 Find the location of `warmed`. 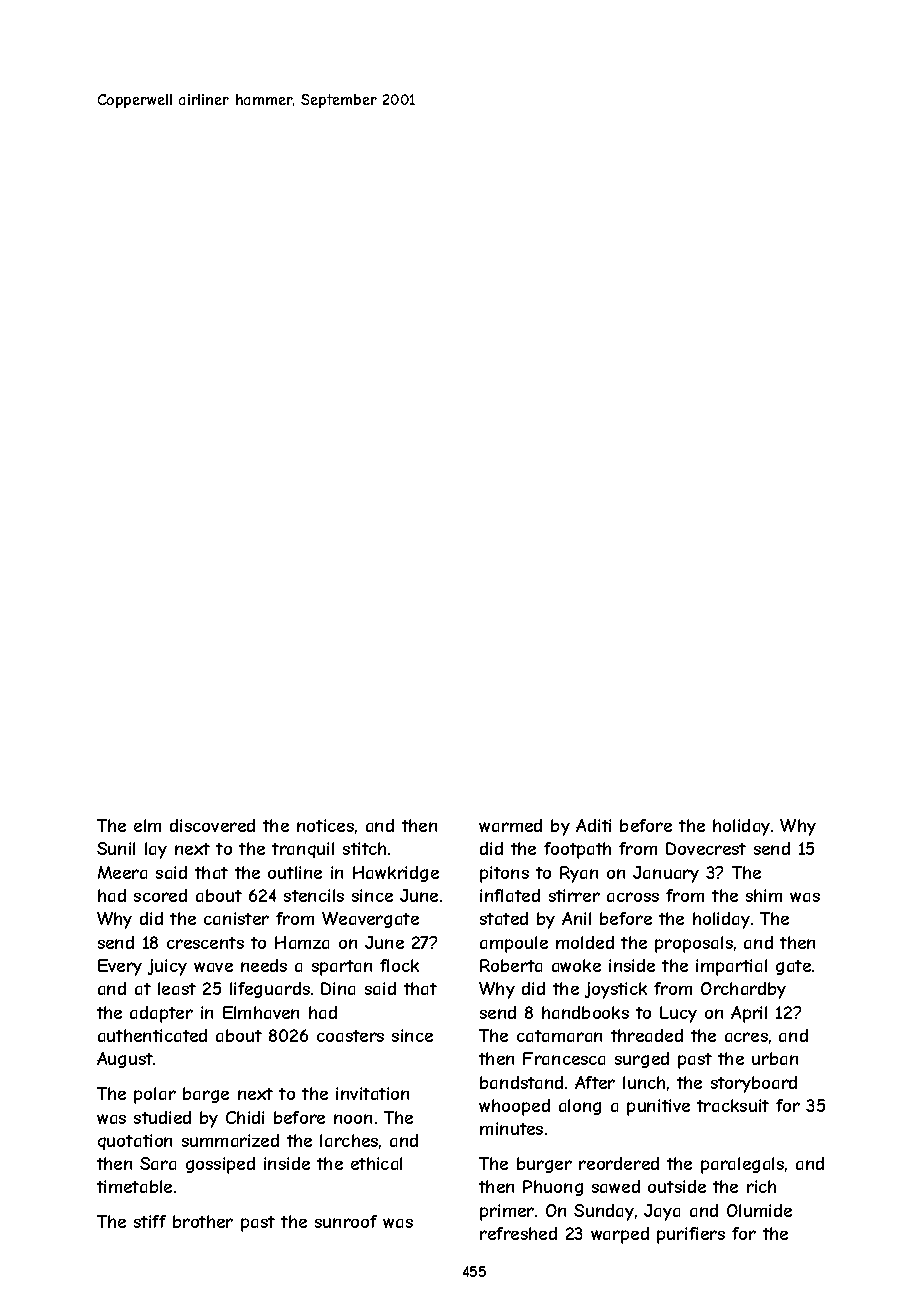

warmed is located at coordinates (510, 825).
